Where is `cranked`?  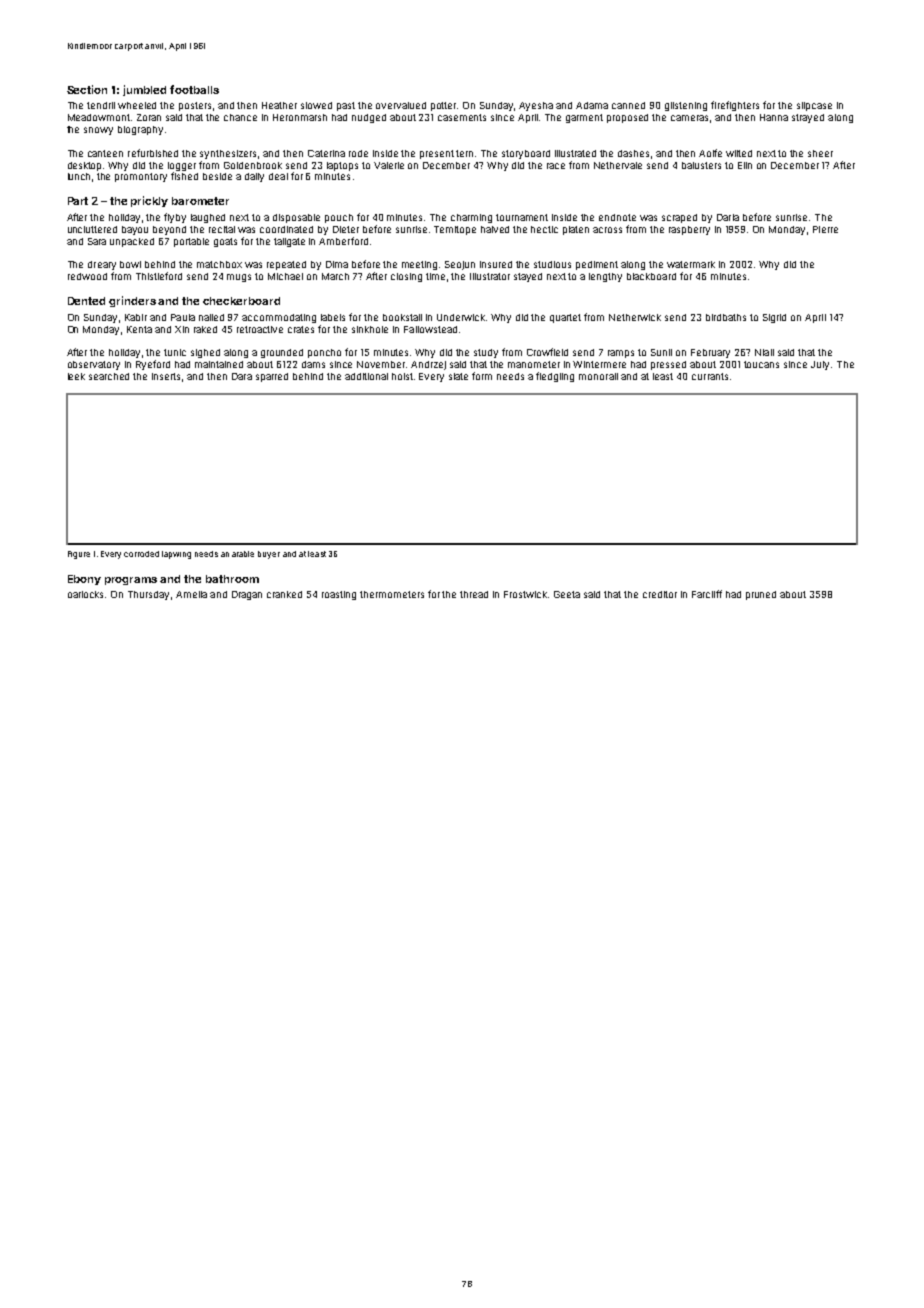 cranked is located at coordinates (284, 594).
